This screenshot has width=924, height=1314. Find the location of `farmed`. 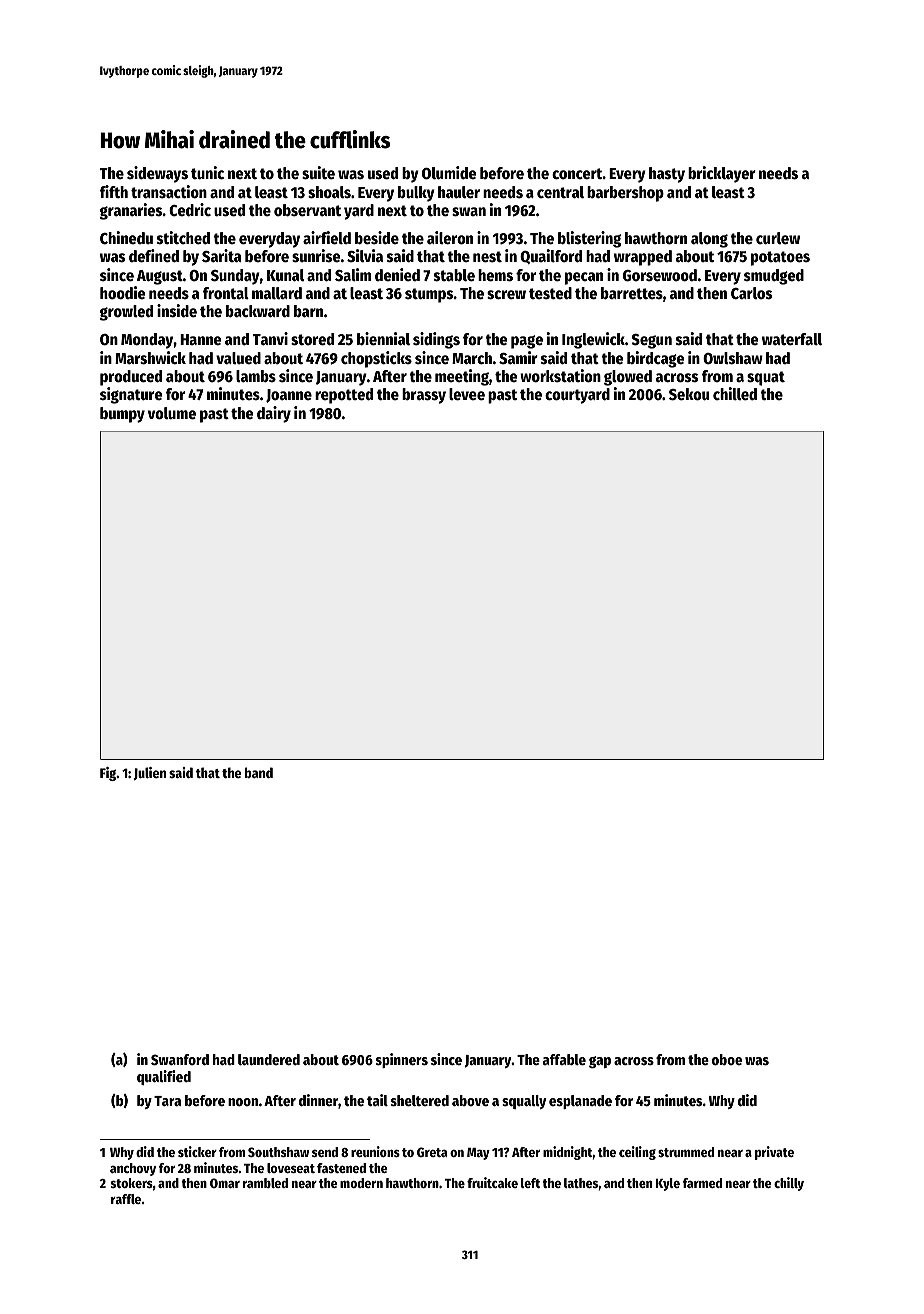

farmed is located at coordinates (702, 1183).
